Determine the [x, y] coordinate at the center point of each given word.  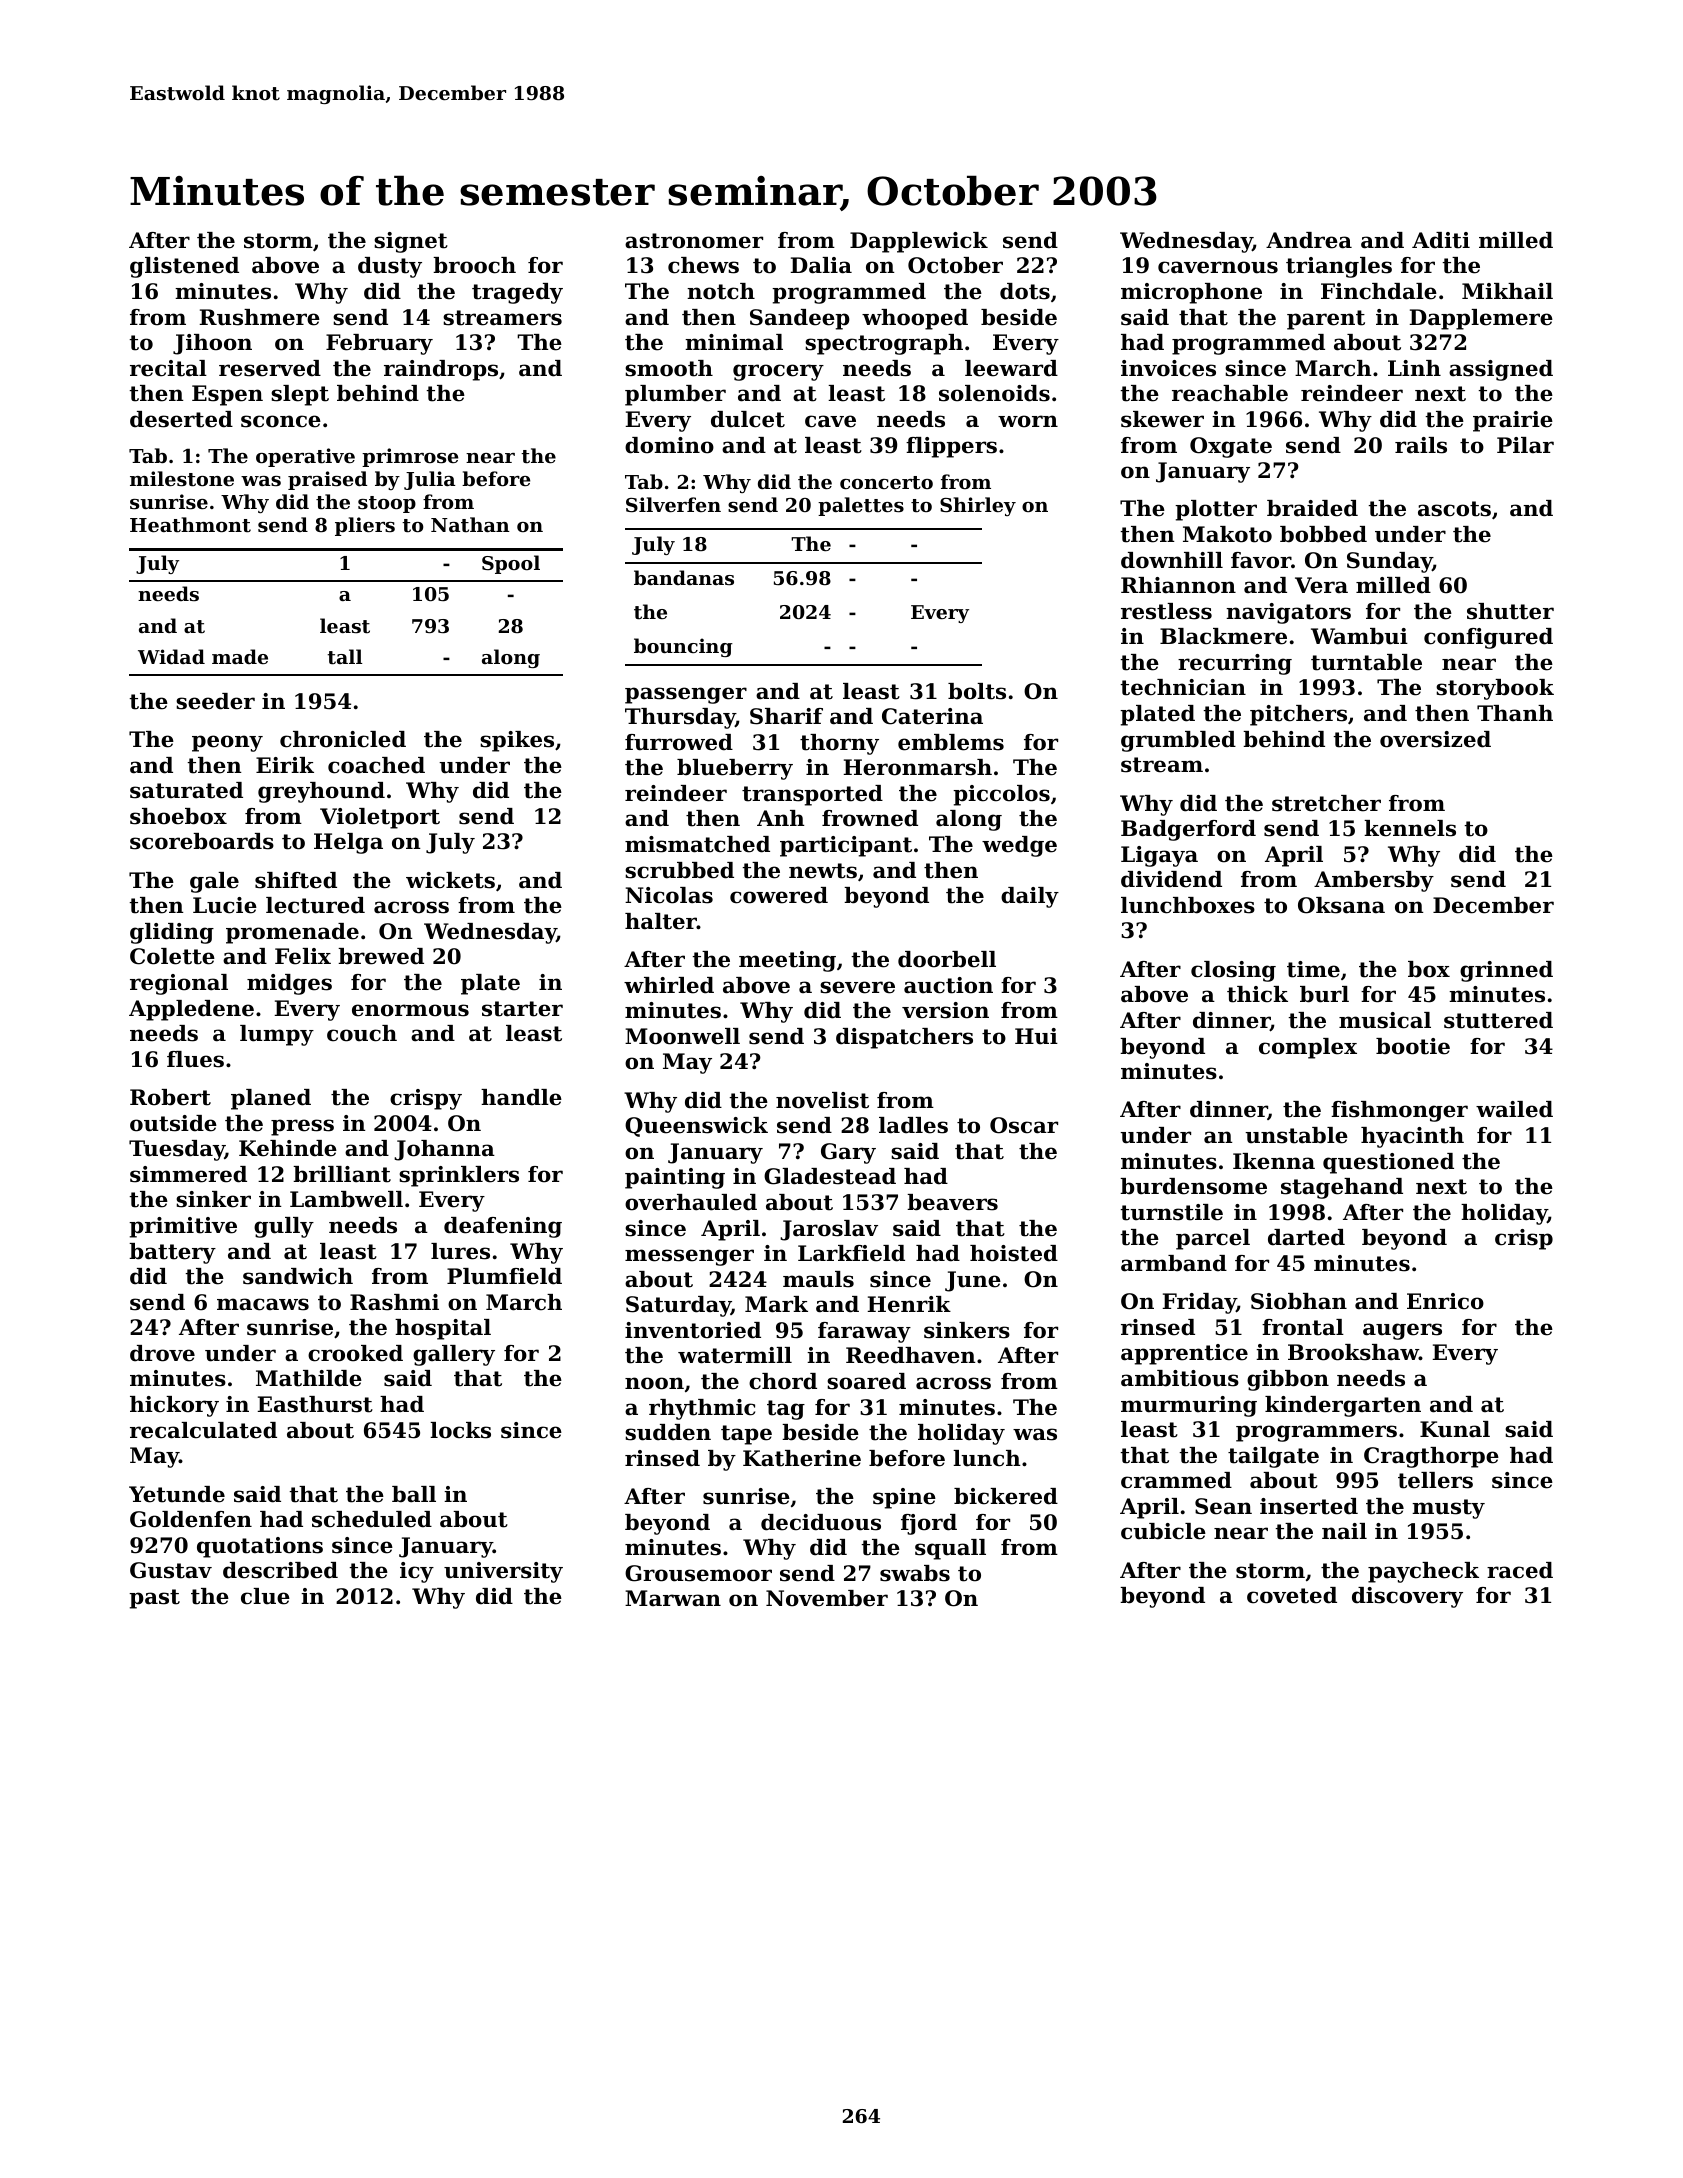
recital [168, 368]
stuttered [1498, 1020]
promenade [292, 933]
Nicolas [669, 895]
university [503, 1572]
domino [669, 445]
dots [1025, 291]
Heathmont [190, 525]
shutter [1510, 611]
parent [1326, 320]
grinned [1506, 971]
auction [948, 985]
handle [521, 1097]
